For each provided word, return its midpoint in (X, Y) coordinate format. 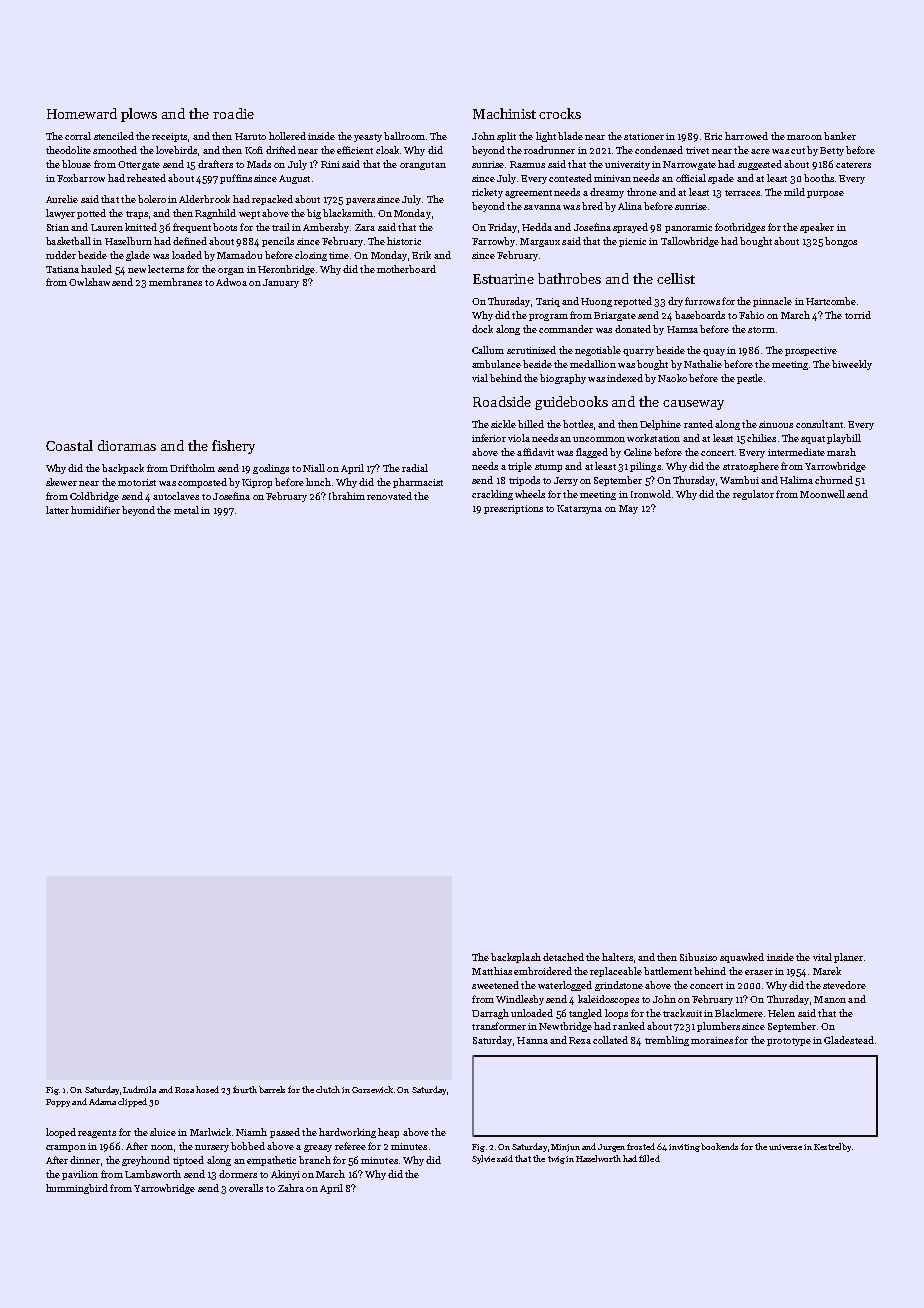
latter (57, 510)
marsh (841, 452)
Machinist (504, 113)
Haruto (250, 136)
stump (548, 468)
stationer (644, 136)
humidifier (95, 510)
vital (822, 957)
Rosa (184, 1090)
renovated (389, 496)
